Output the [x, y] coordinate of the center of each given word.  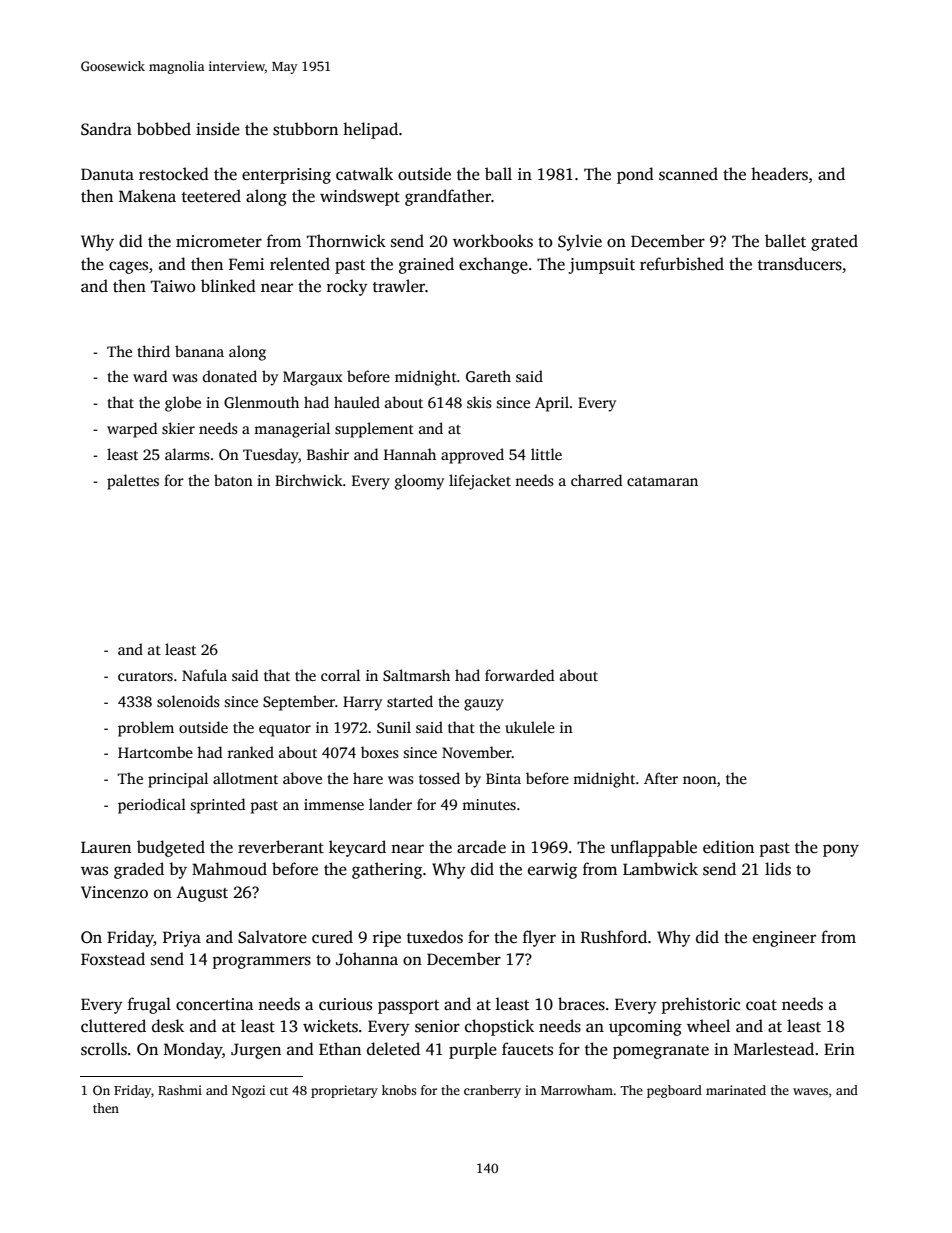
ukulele [530, 727]
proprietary [344, 1091]
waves [810, 1091]
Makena [147, 196]
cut [279, 1091]
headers [779, 174]
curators [145, 676]
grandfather [448, 197]
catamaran [662, 481]
